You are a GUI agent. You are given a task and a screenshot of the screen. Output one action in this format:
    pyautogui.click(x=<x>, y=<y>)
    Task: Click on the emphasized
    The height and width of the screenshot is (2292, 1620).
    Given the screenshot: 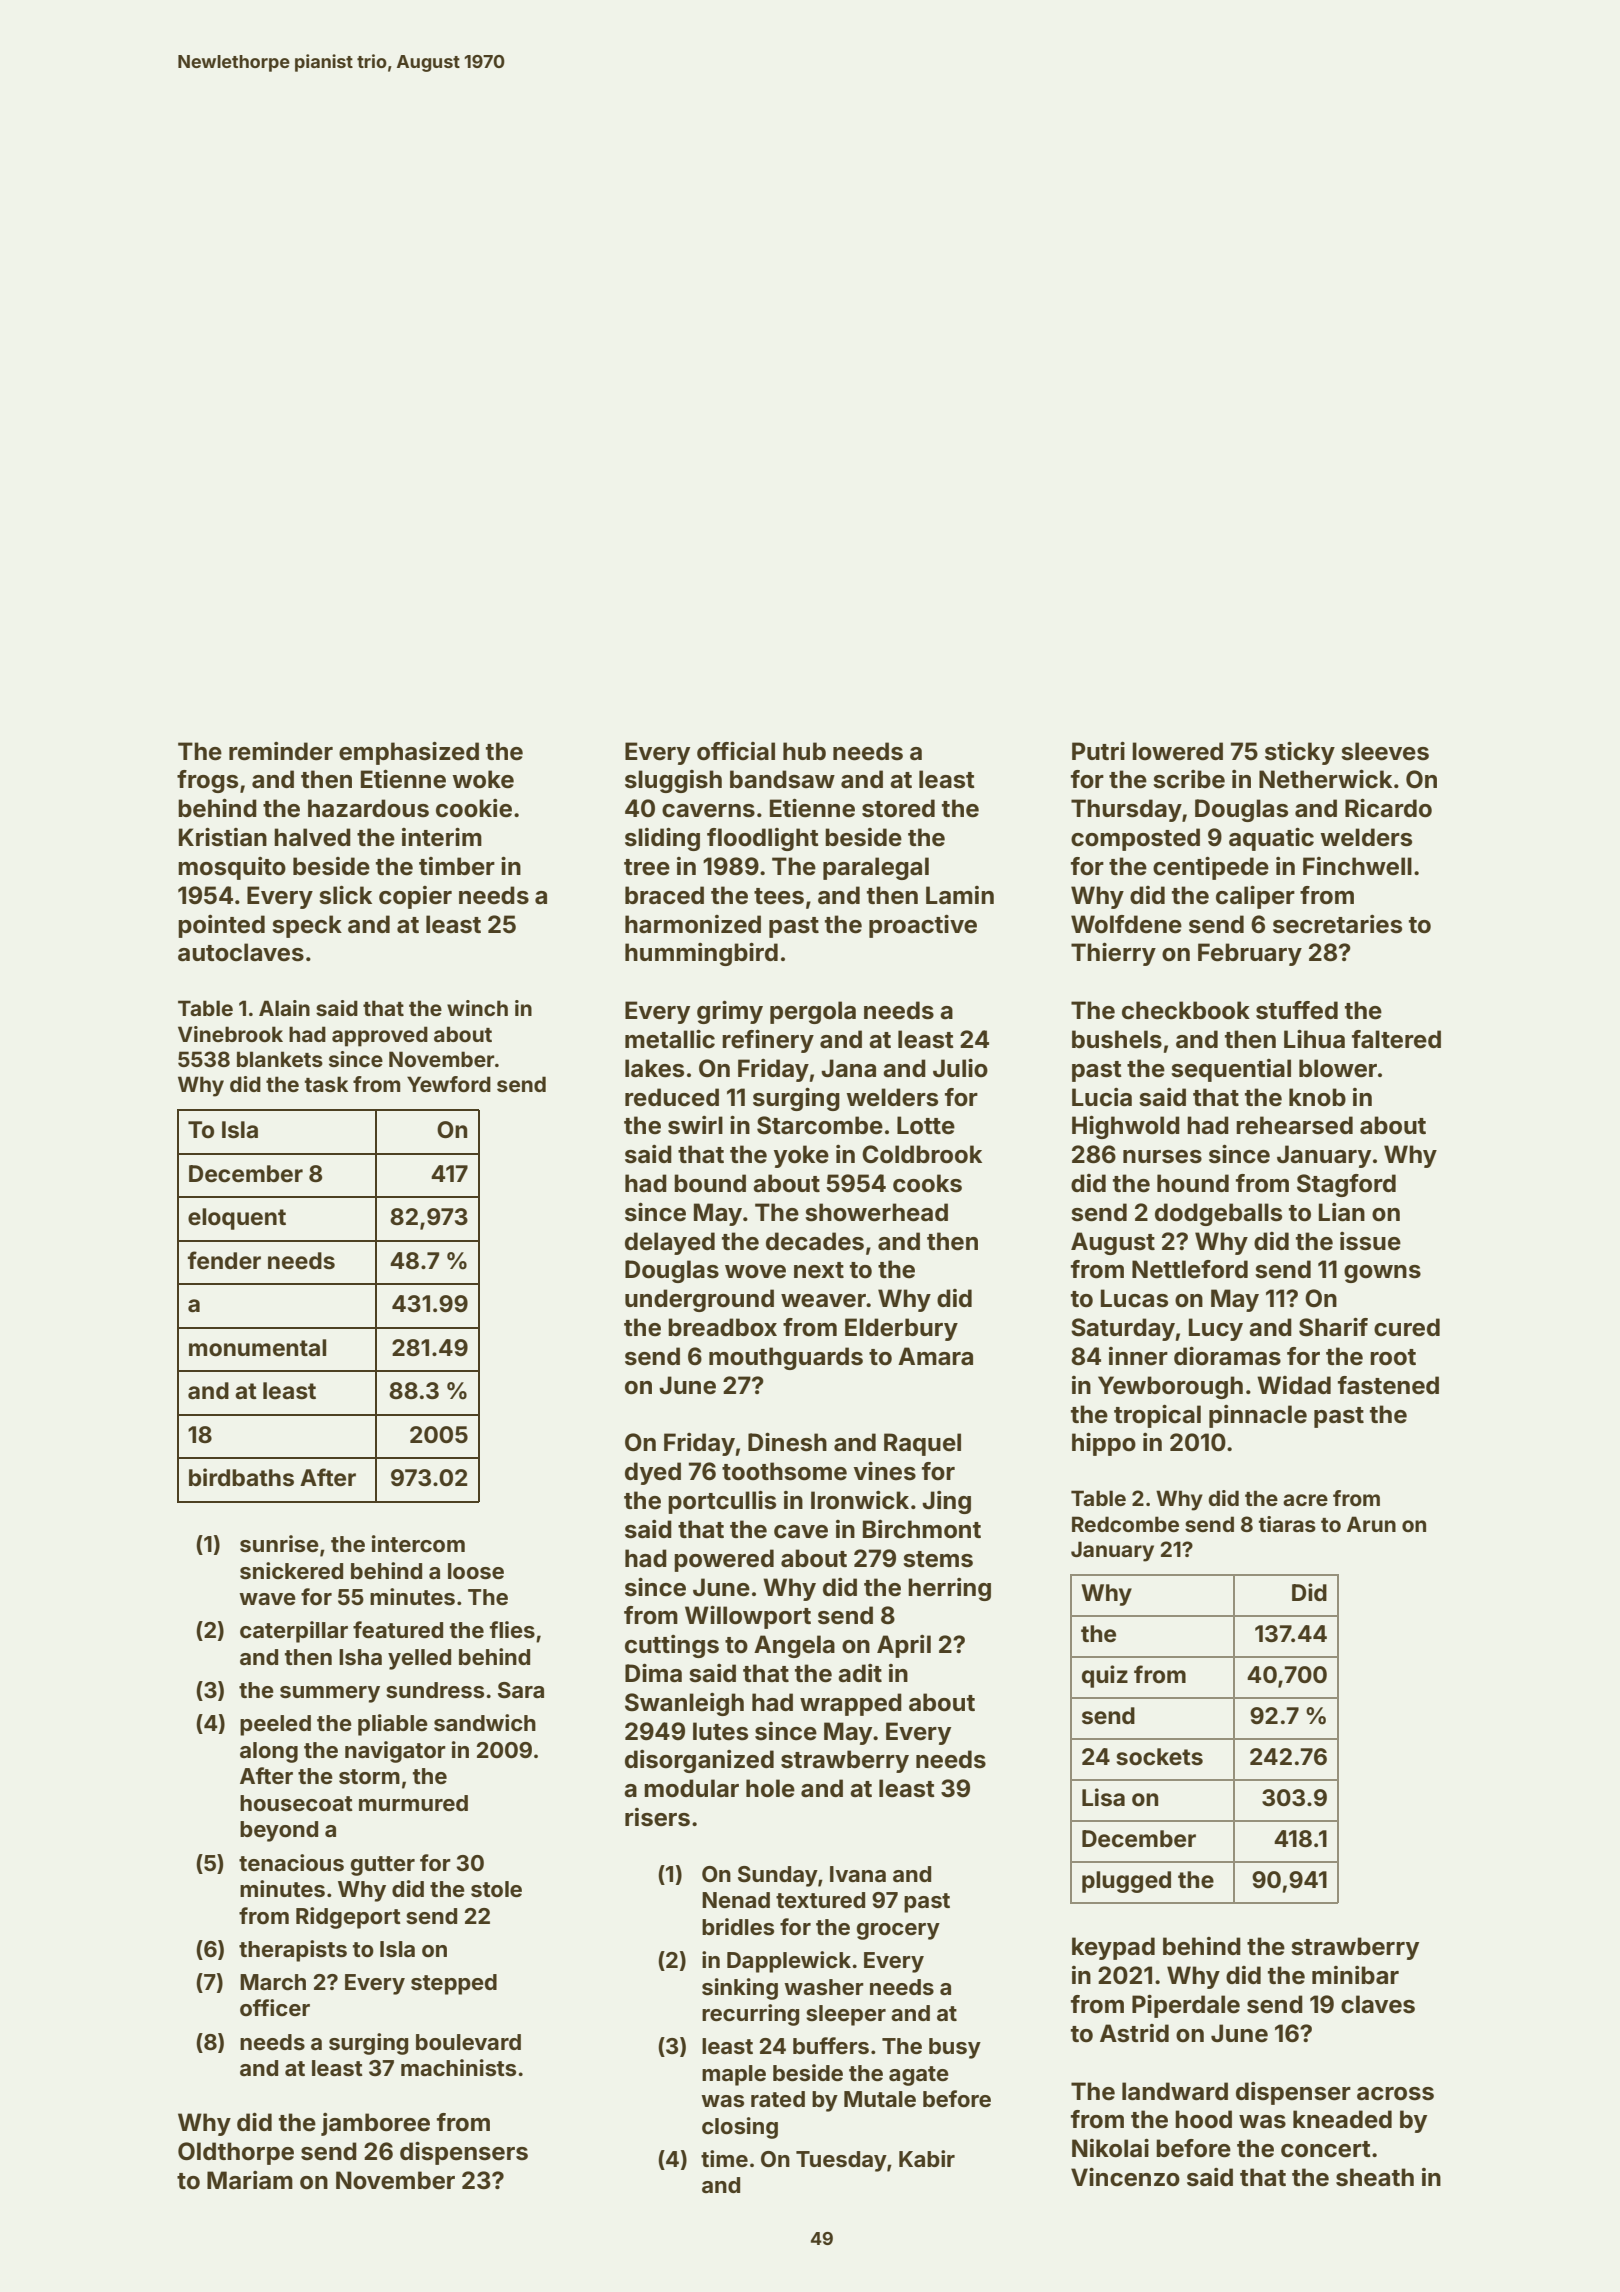 What is the action you would take?
    pyautogui.click(x=409, y=753)
